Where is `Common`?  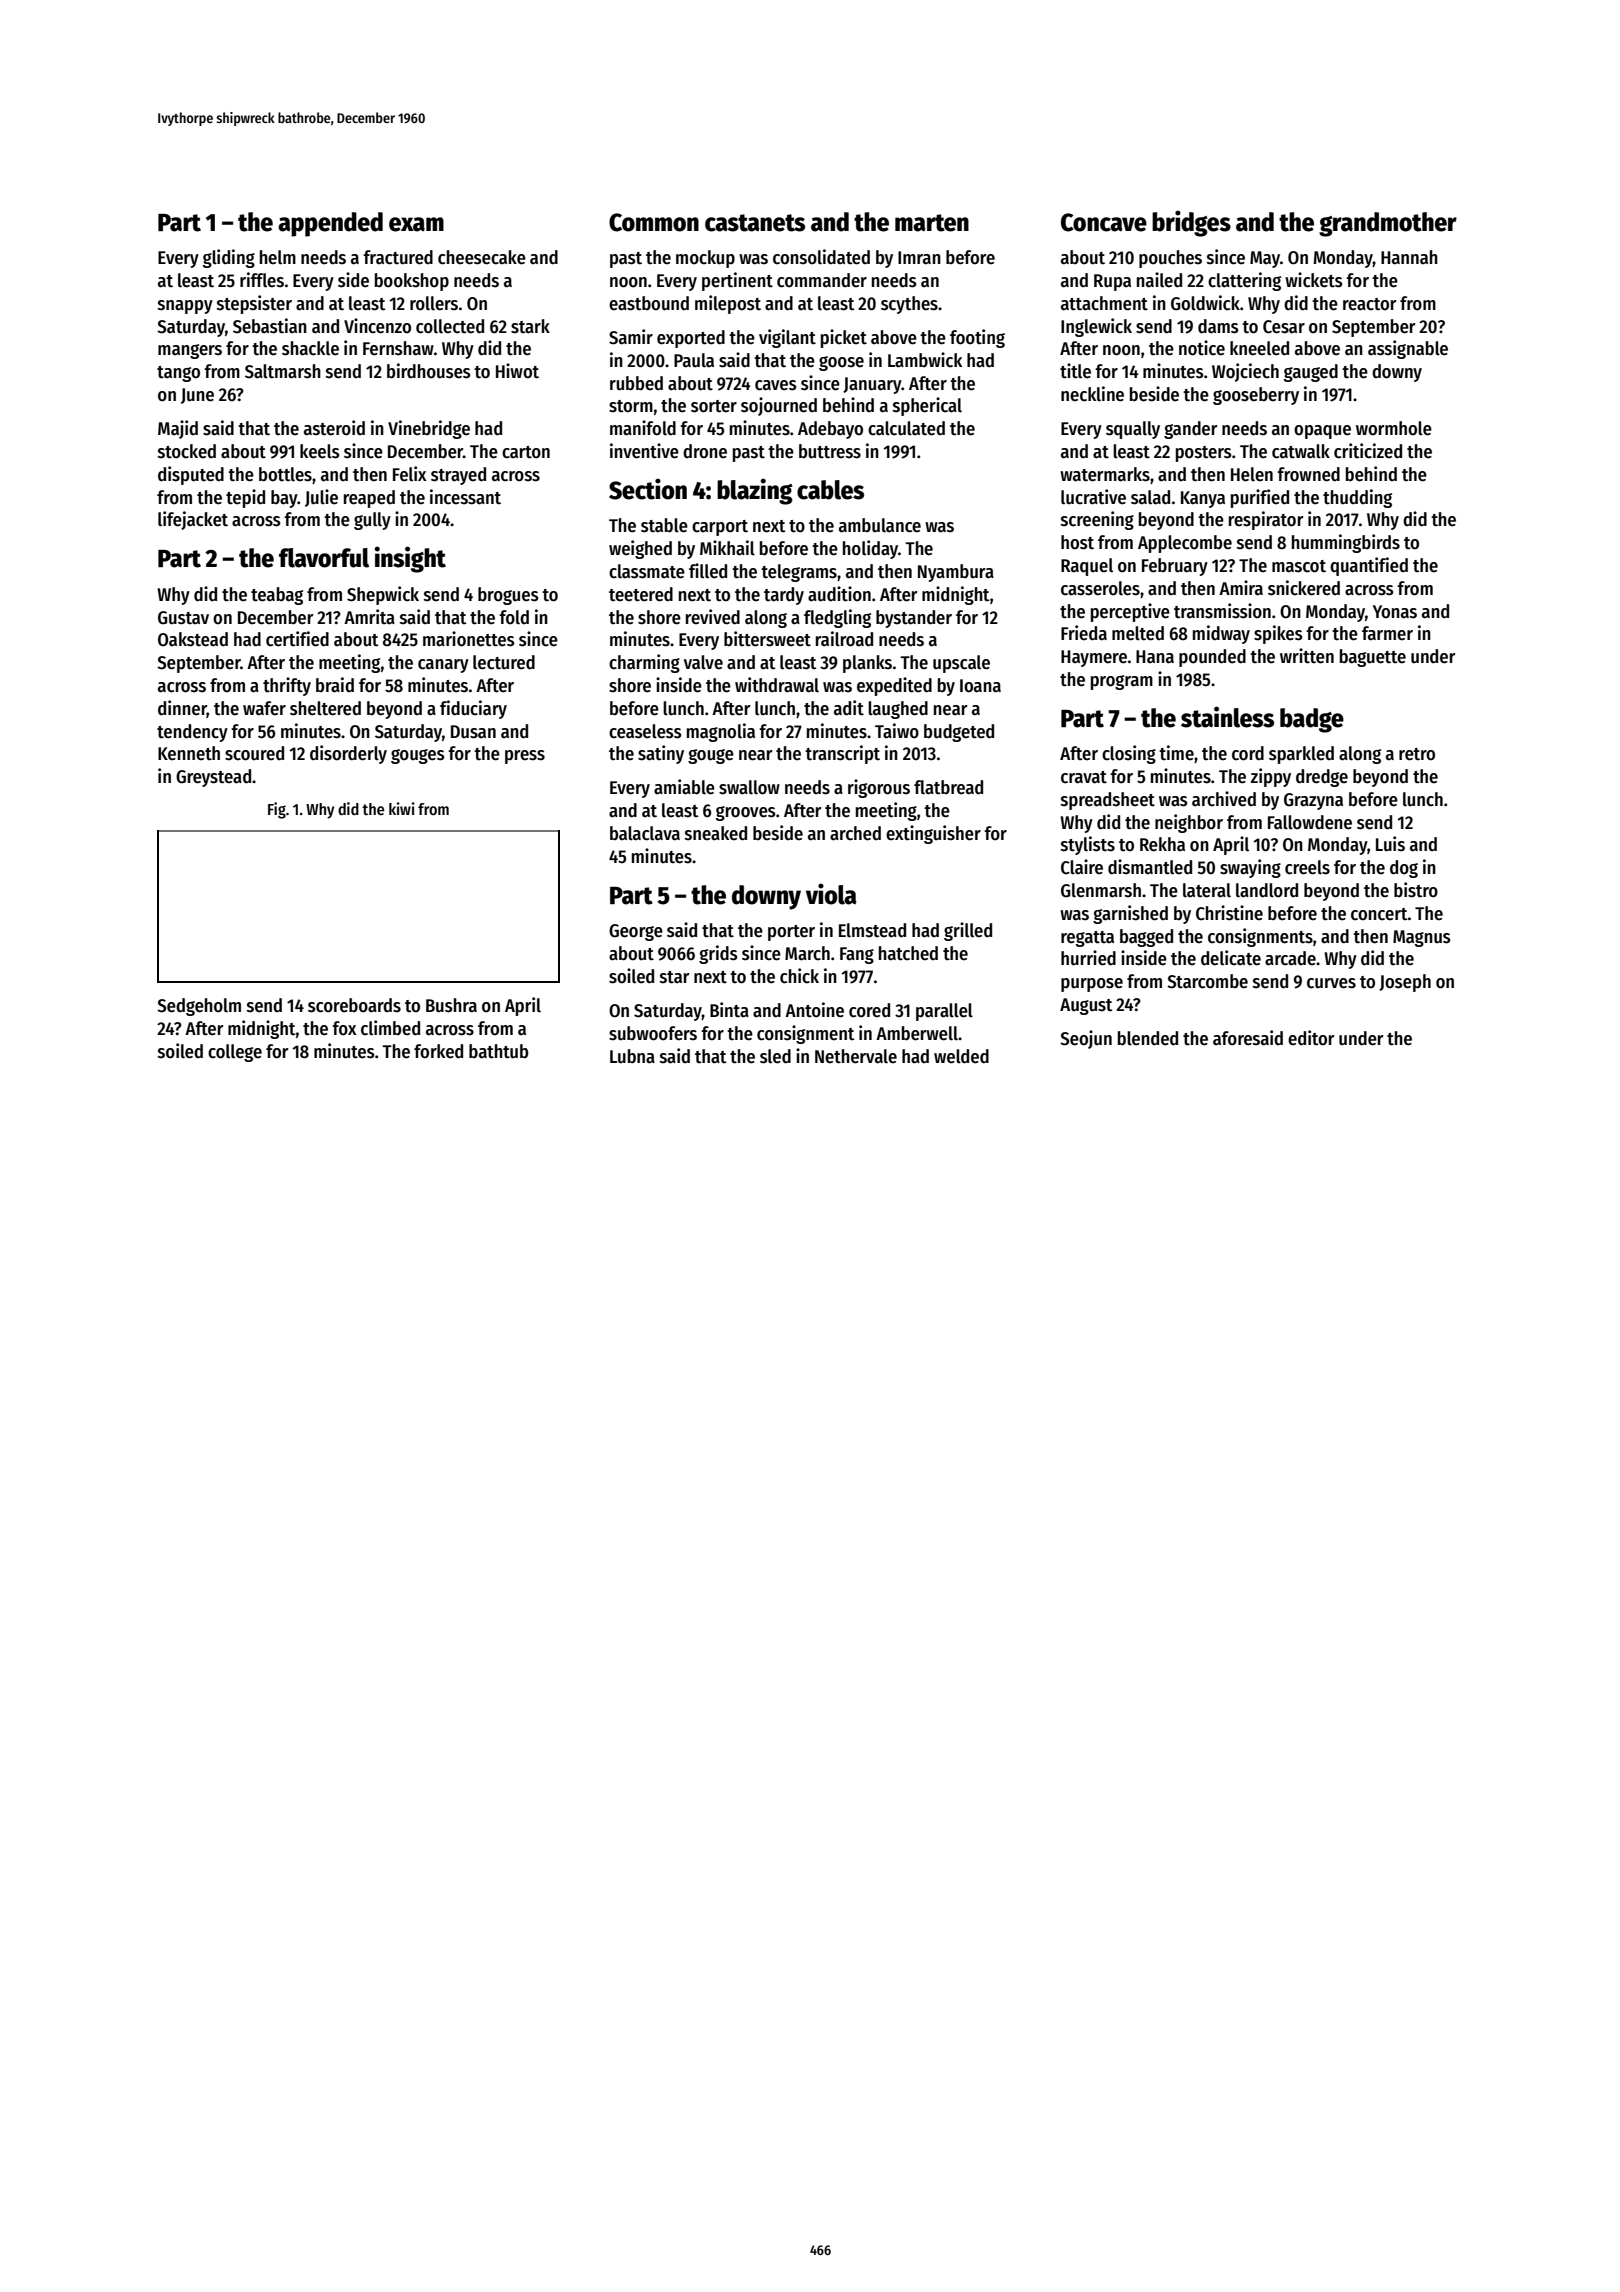
Common is located at coordinates (654, 222).
